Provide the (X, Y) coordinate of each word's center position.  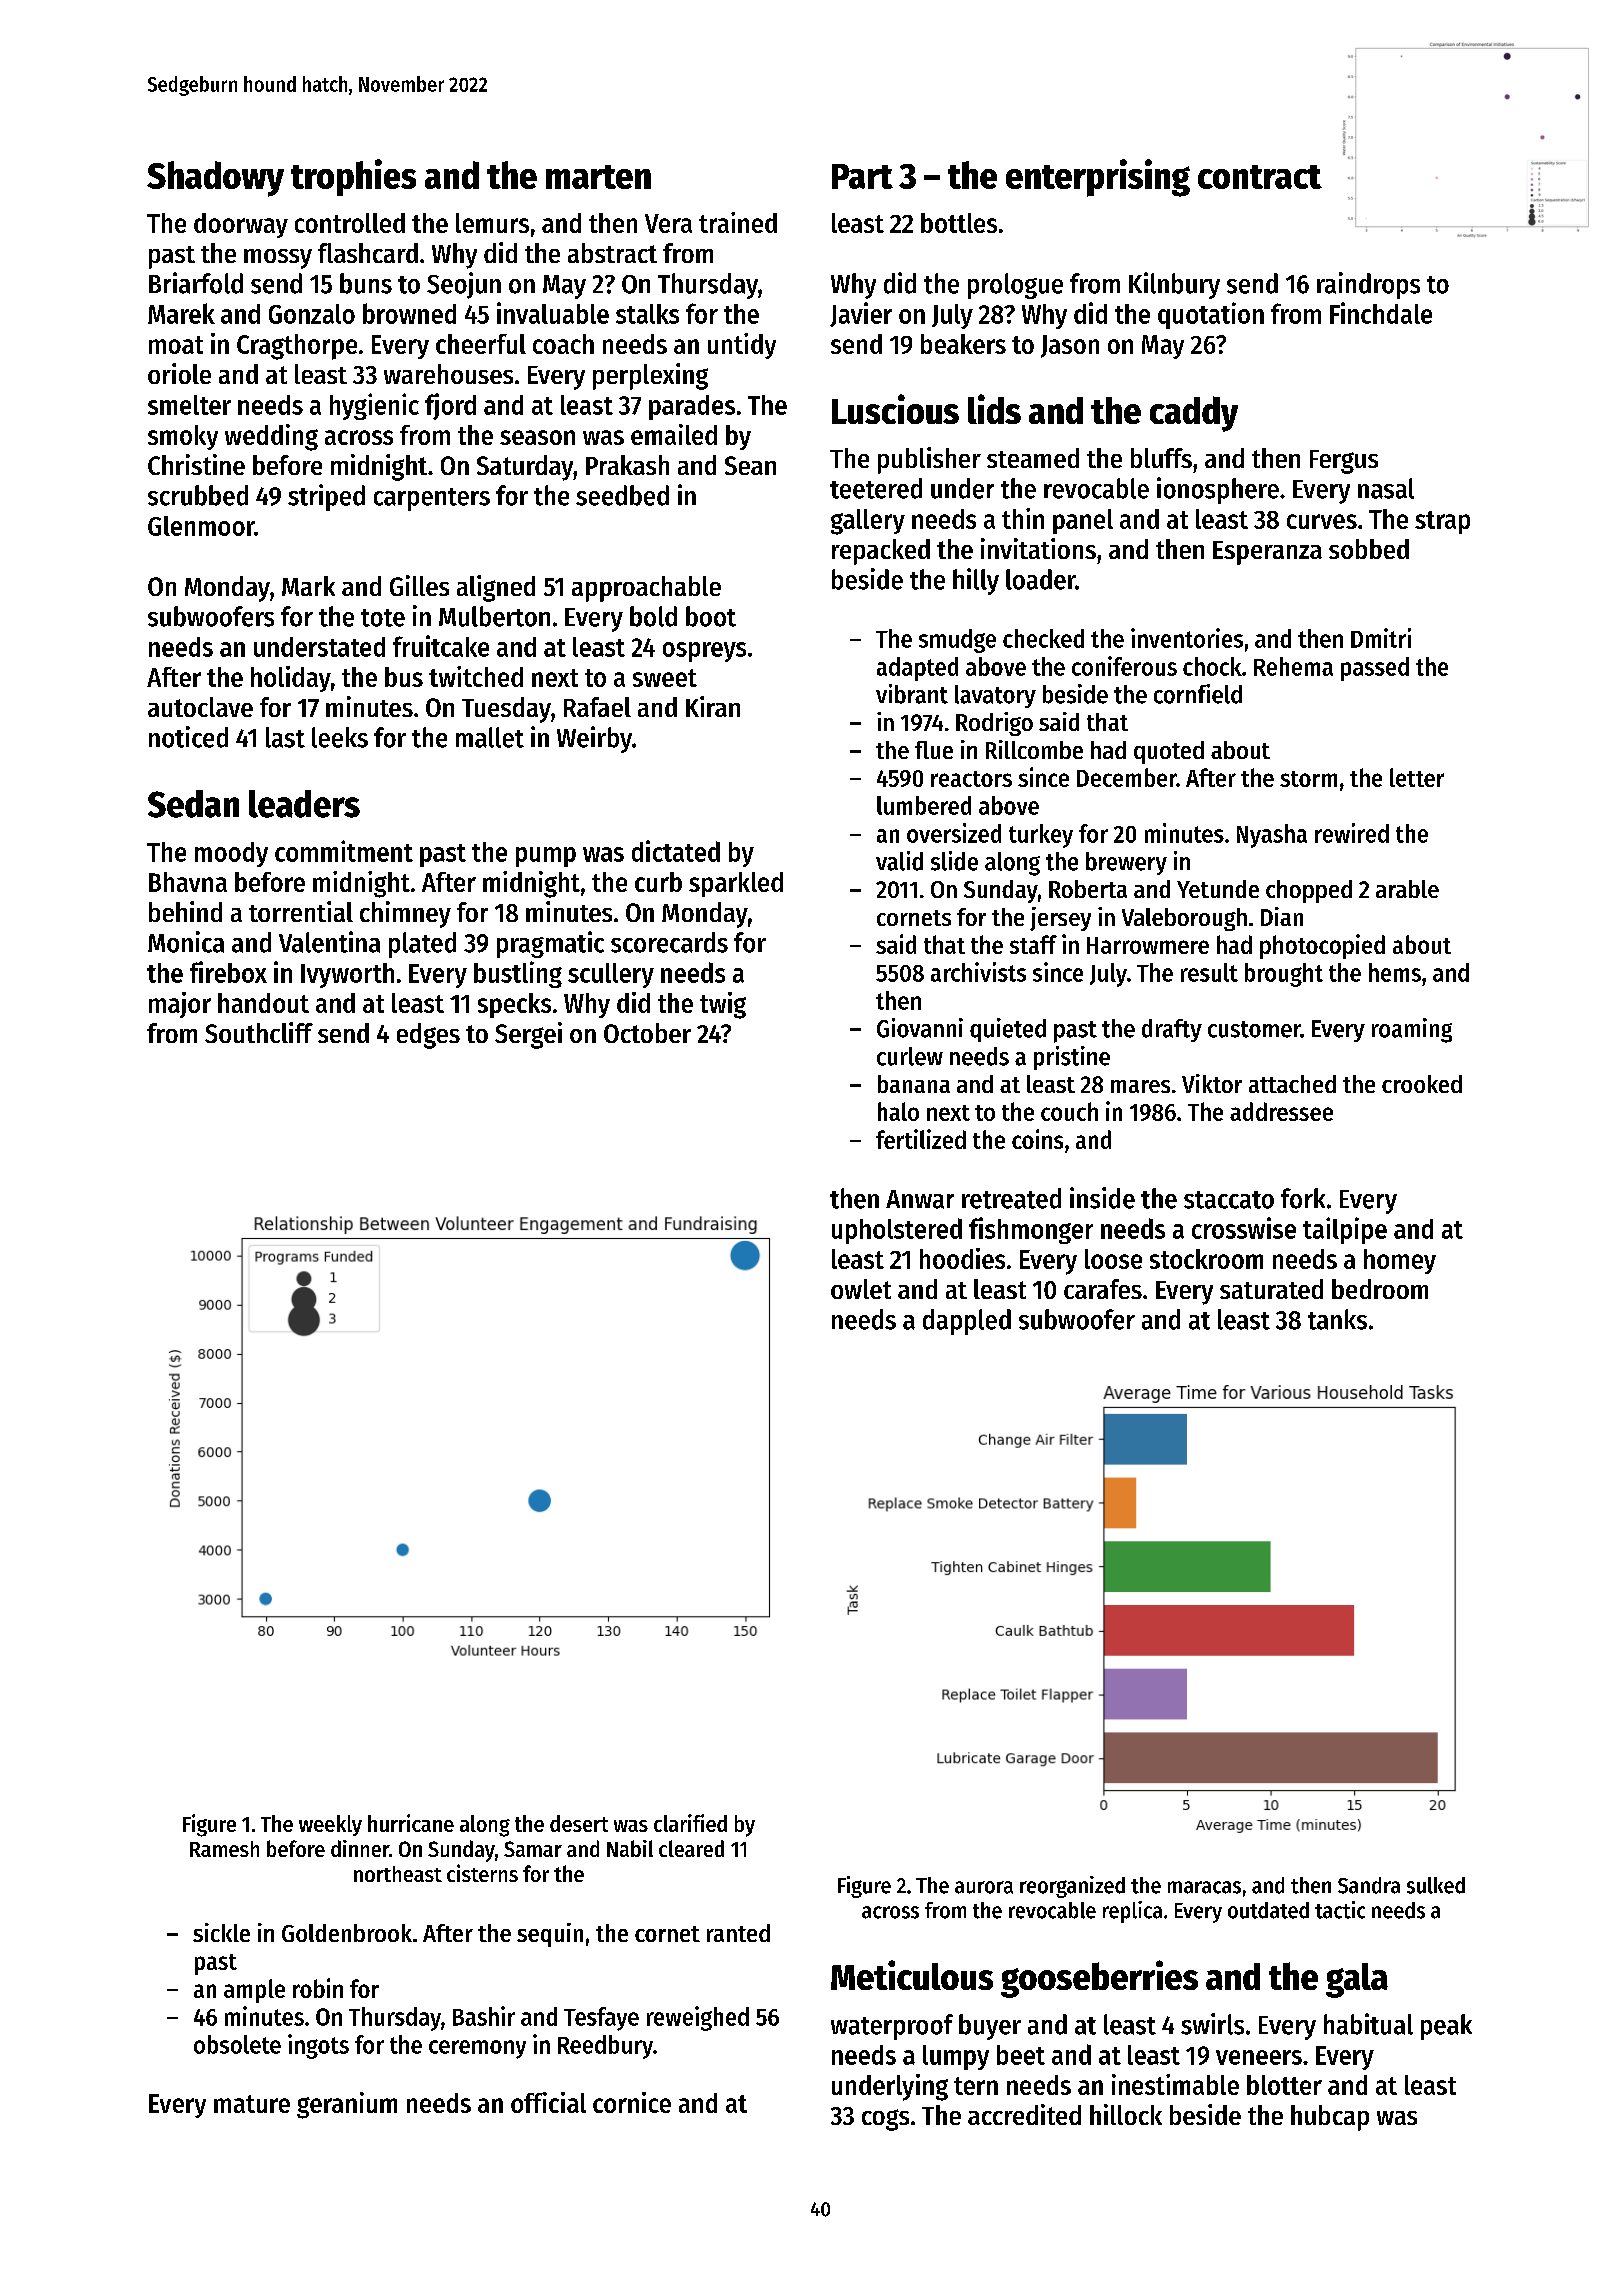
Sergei (528, 1035)
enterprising (1098, 178)
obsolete (237, 2044)
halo (898, 1111)
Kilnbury (1174, 285)
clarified (690, 1823)
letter (1417, 777)
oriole (179, 373)
